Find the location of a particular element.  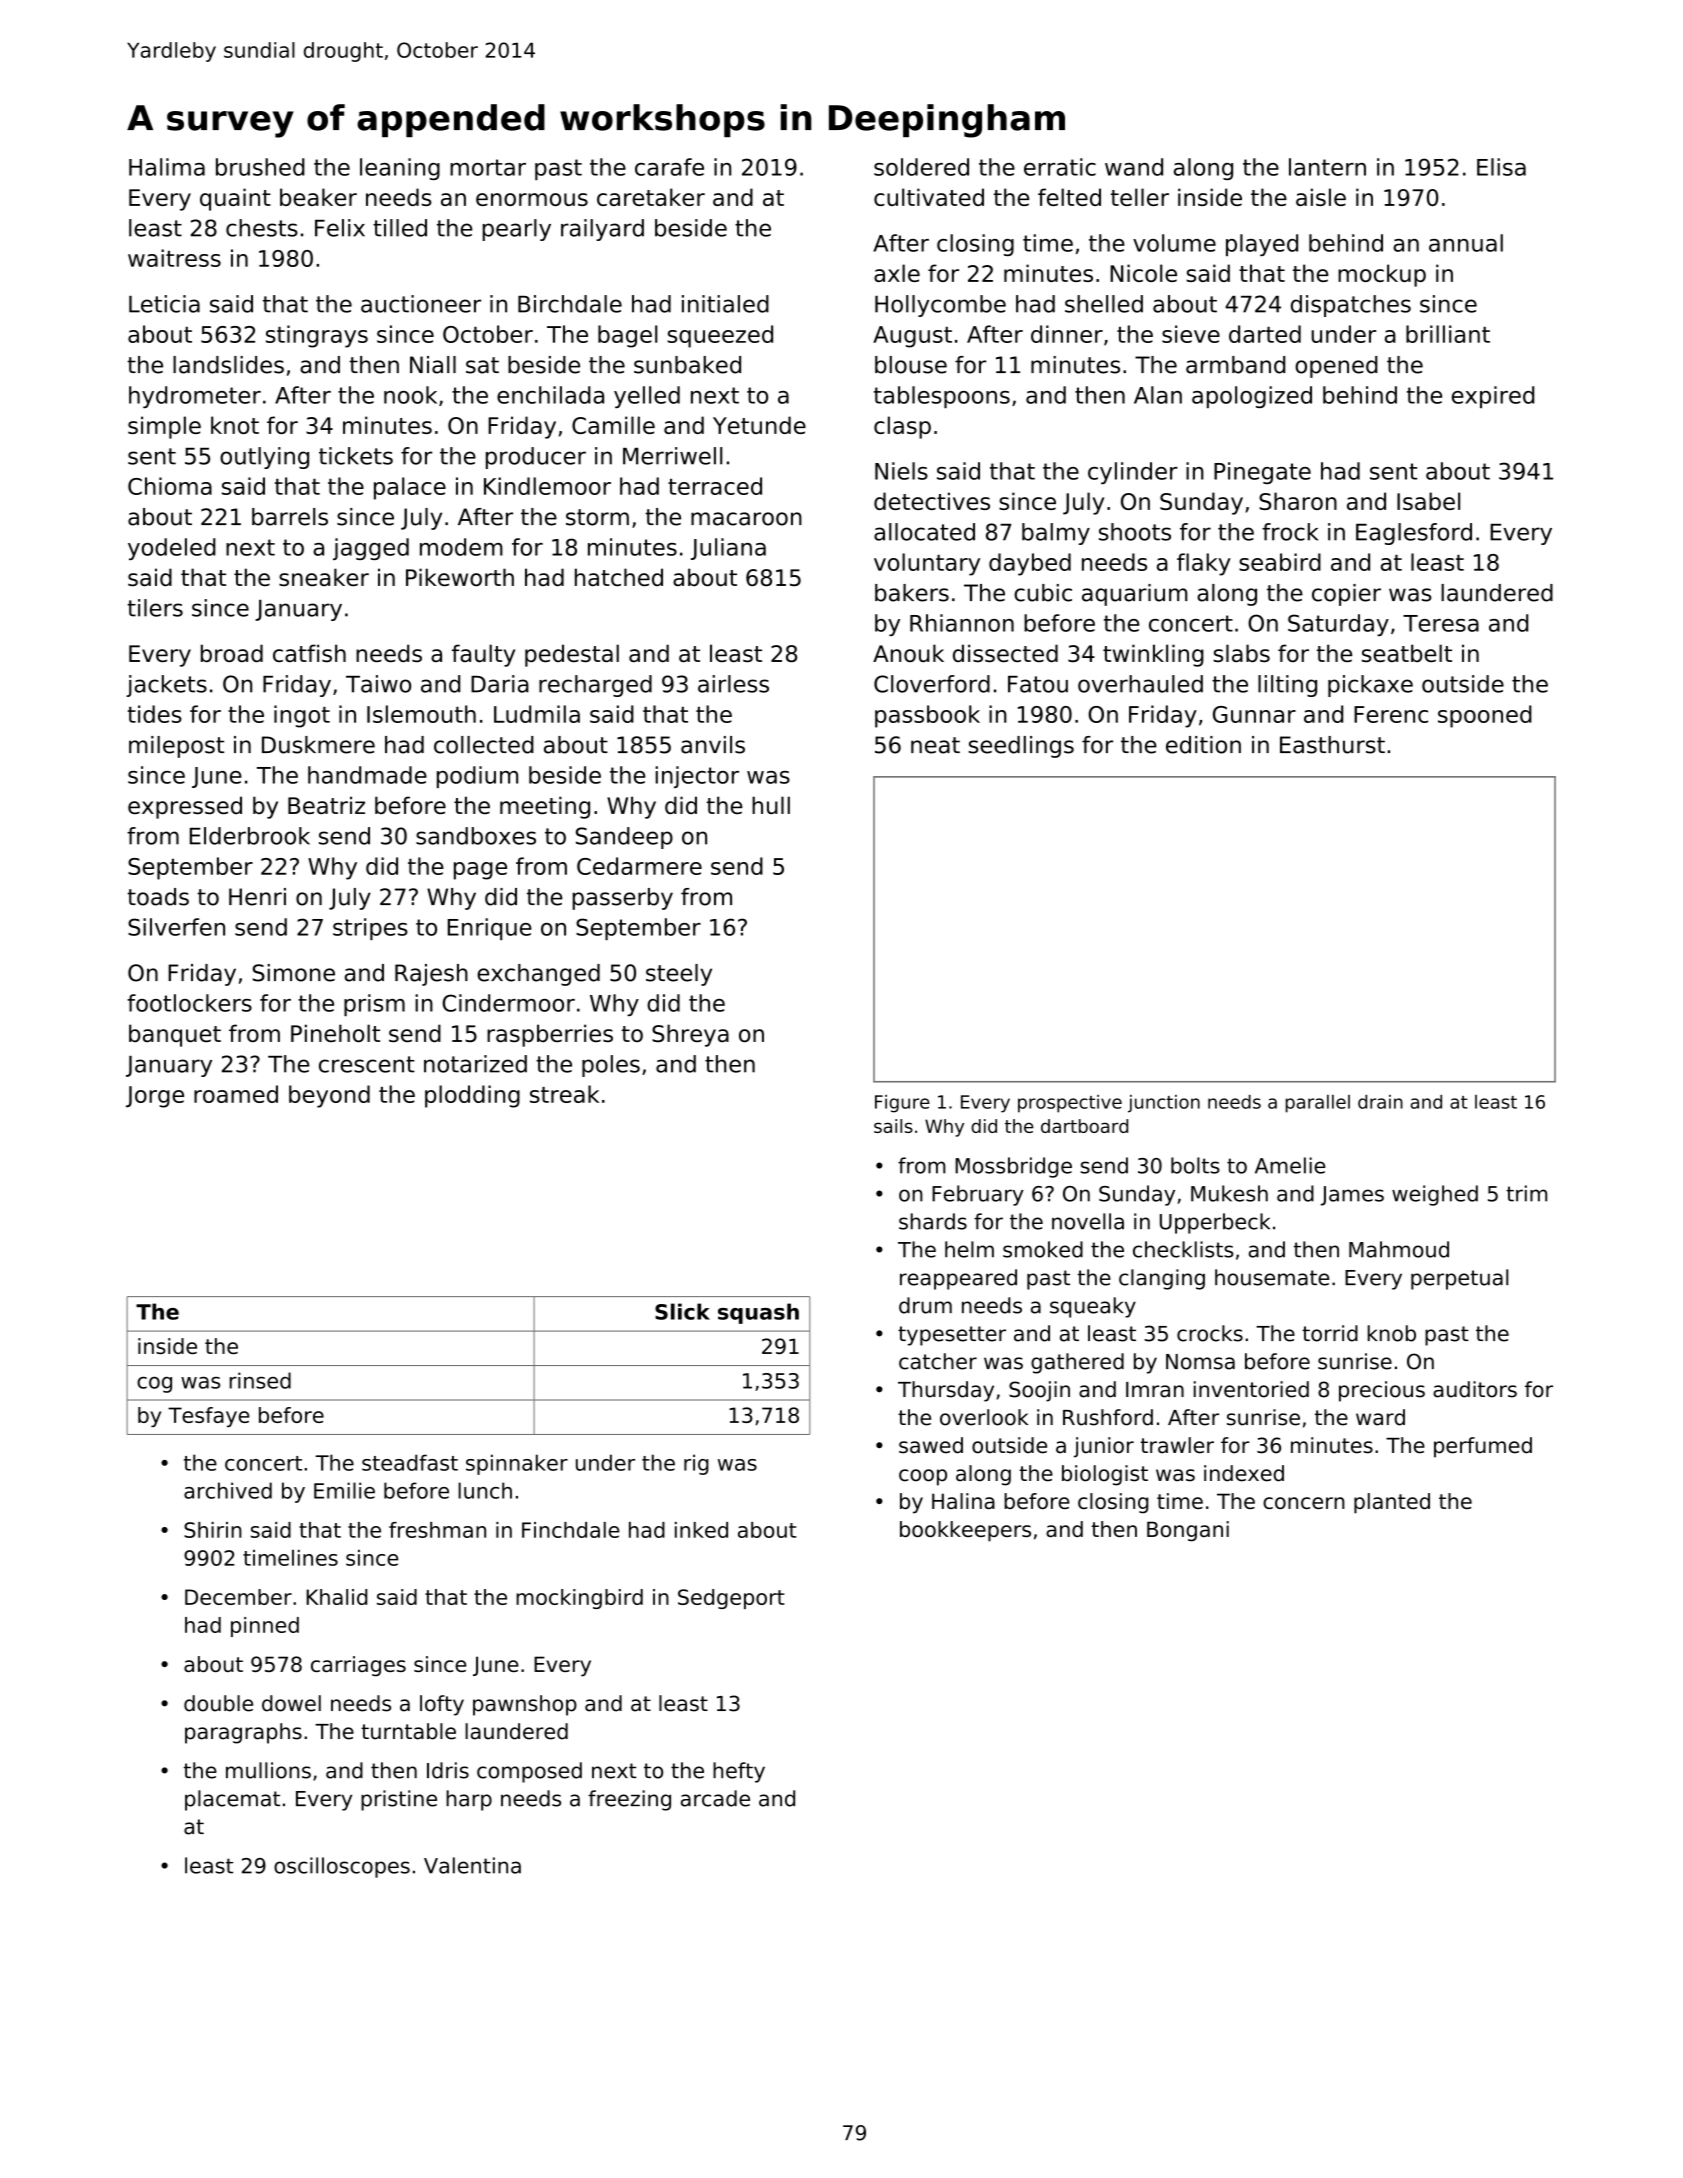

bookkeepers is located at coordinates (965, 1531).
